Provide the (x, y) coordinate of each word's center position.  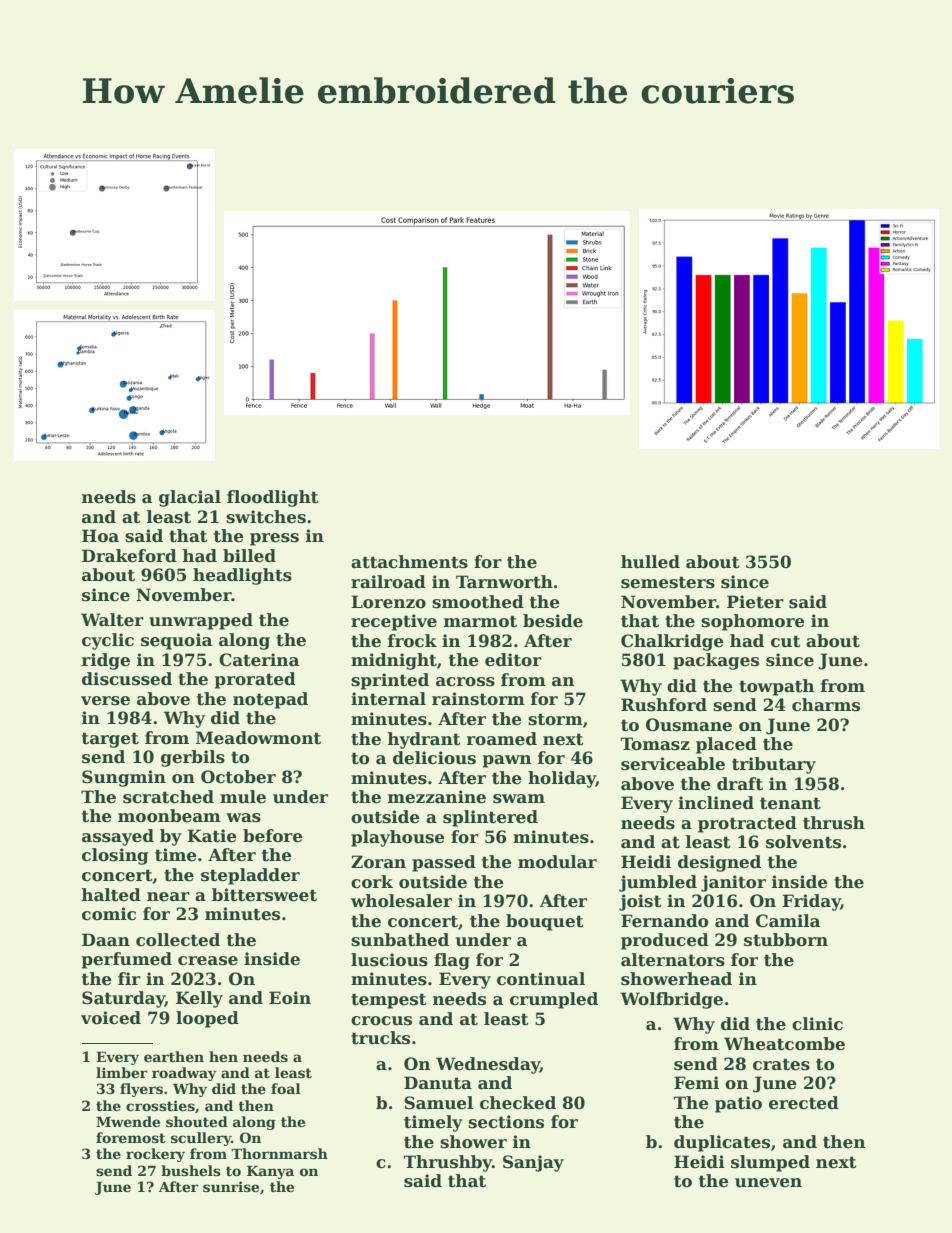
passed (444, 863)
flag (452, 961)
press (274, 539)
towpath (776, 687)
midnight (394, 661)
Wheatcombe (784, 1044)
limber (121, 1072)
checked (518, 1103)
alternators (673, 960)
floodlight (273, 498)
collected (178, 940)
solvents (803, 842)
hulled (650, 562)
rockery (155, 1155)
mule (243, 797)
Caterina (259, 660)
